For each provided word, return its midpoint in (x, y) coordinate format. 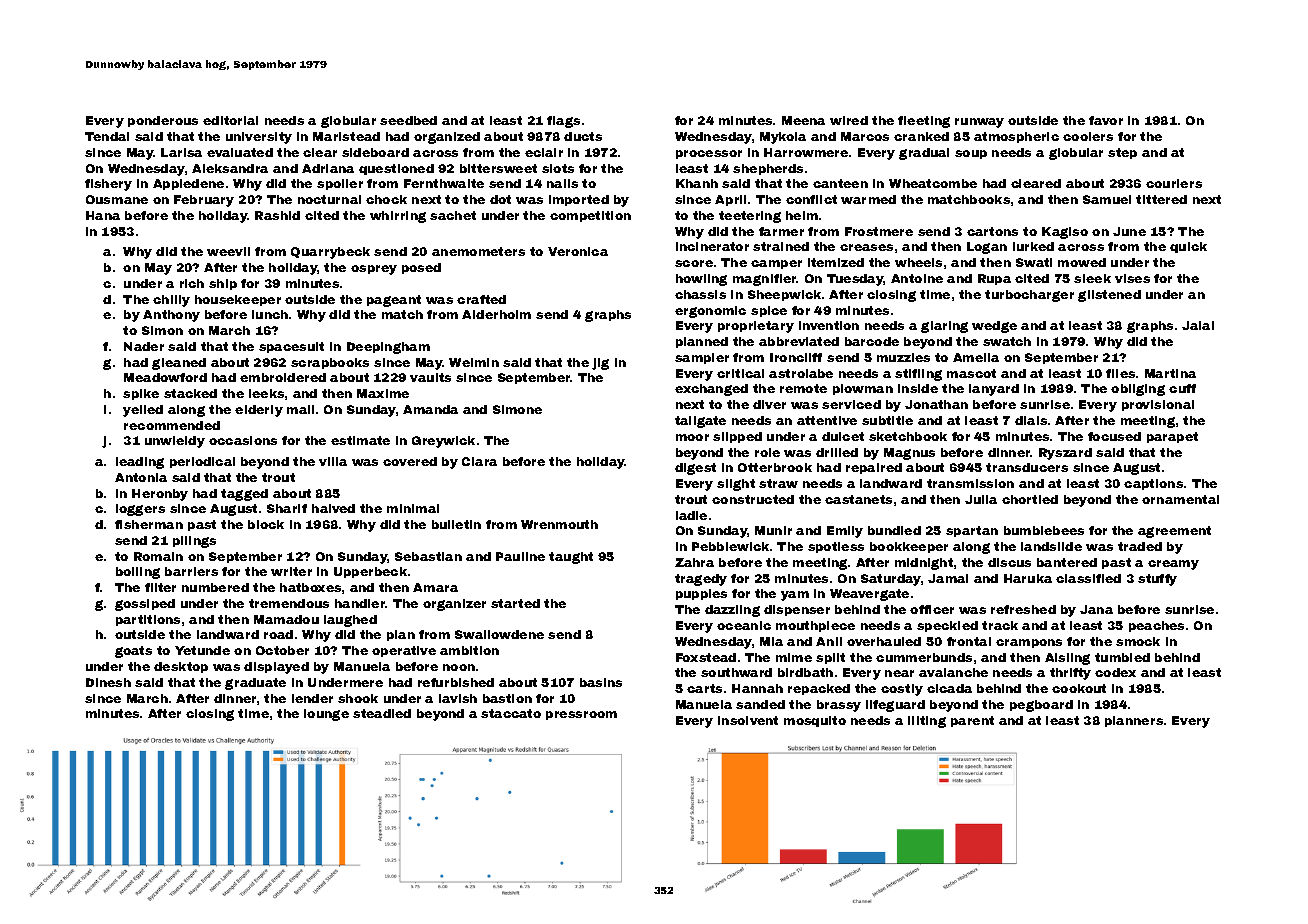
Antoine (917, 278)
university (259, 138)
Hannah (757, 688)
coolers (1088, 136)
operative (404, 651)
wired (849, 120)
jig (600, 364)
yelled (143, 411)
